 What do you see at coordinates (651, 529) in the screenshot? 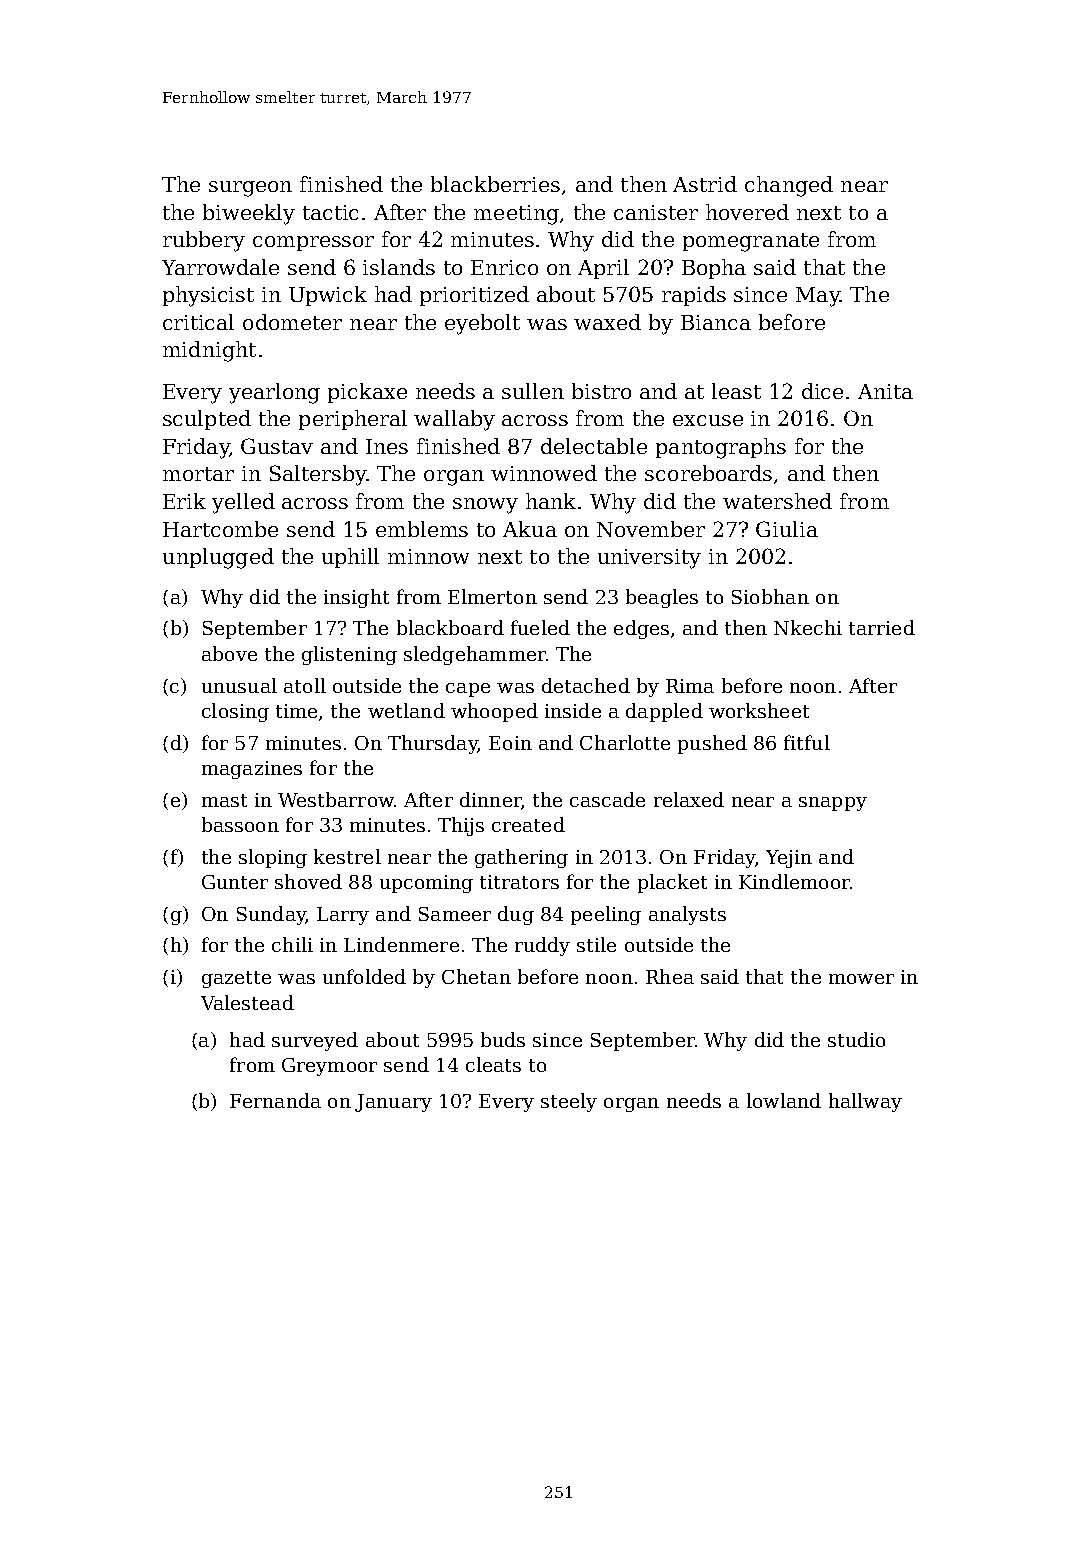
I see `November` at bounding box center [651, 529].
